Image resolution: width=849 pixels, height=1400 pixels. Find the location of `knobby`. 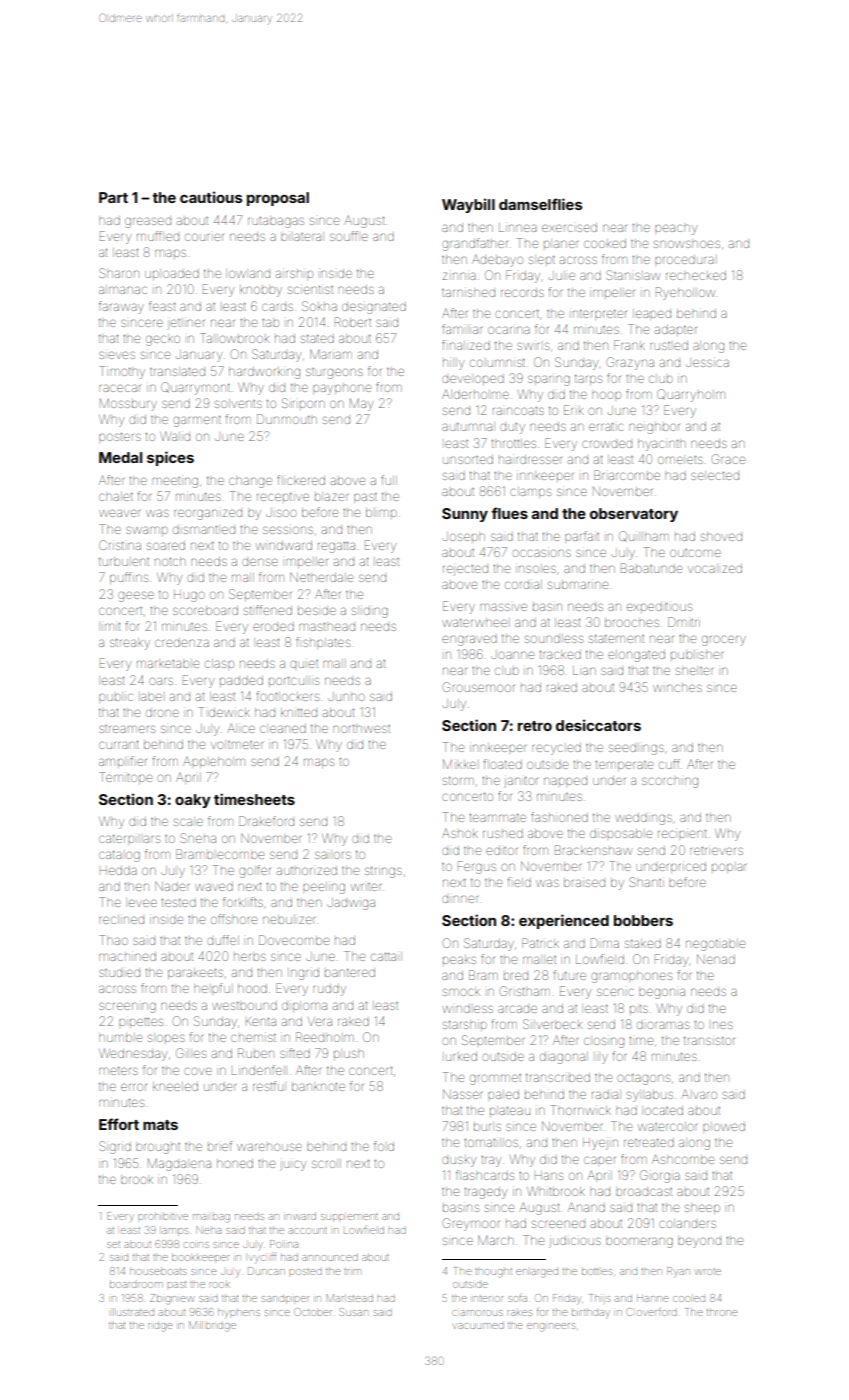

knobby is located at coordinates (261, 291).
